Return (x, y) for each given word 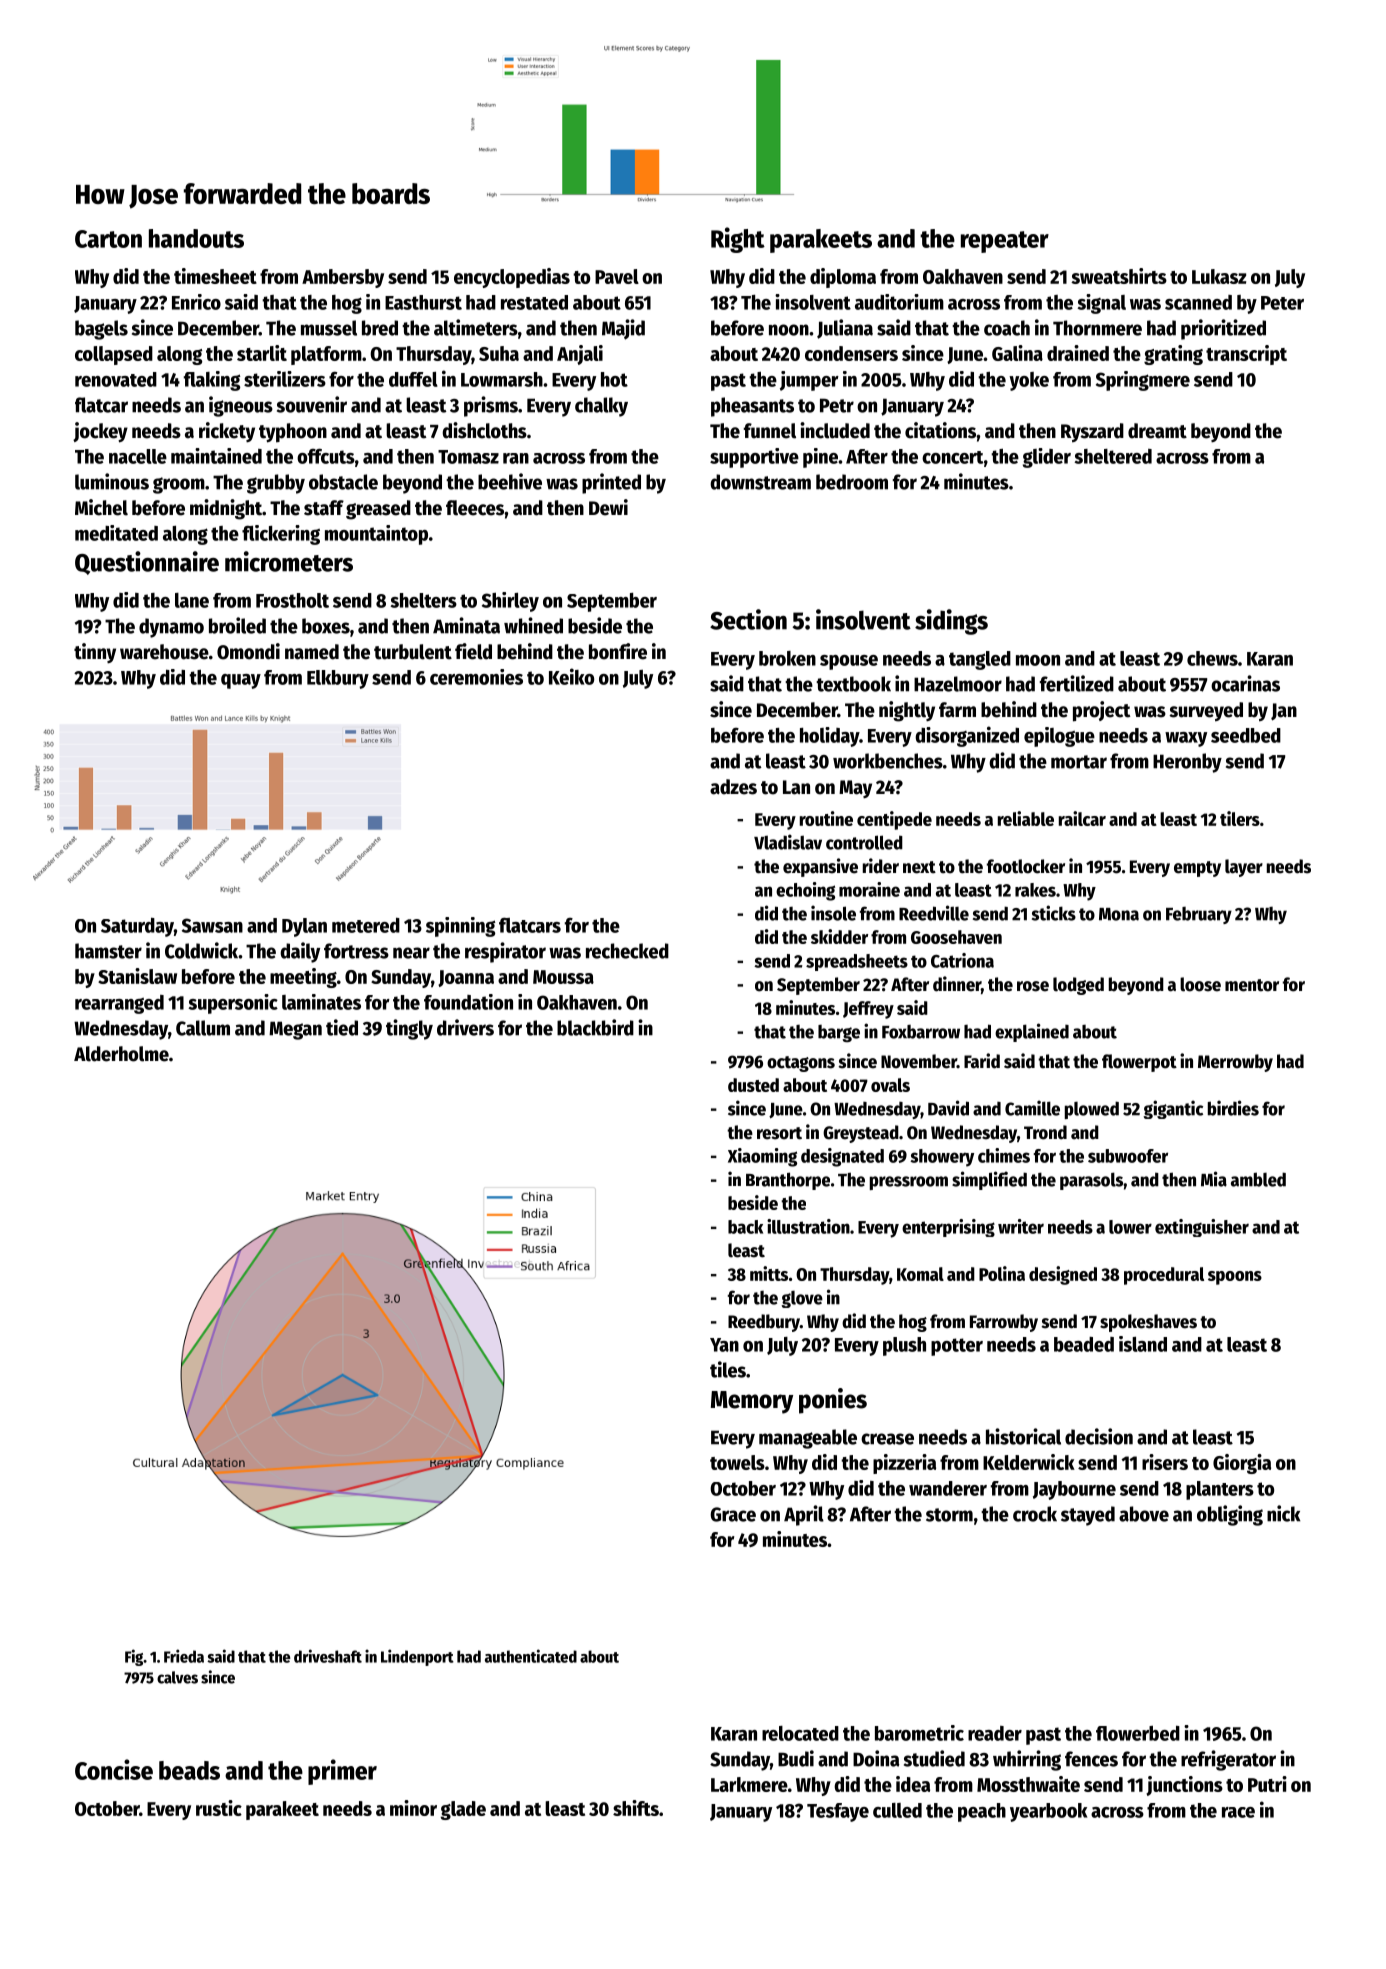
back (745, 1227)
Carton (108, 239)
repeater (1005, 242)
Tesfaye (838, 1812)
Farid (982, 1061)
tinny (95, 653)
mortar (1079, 762)
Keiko (571, 676)
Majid (623, 329)
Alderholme (121, 1054)
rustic (219, 1808)
